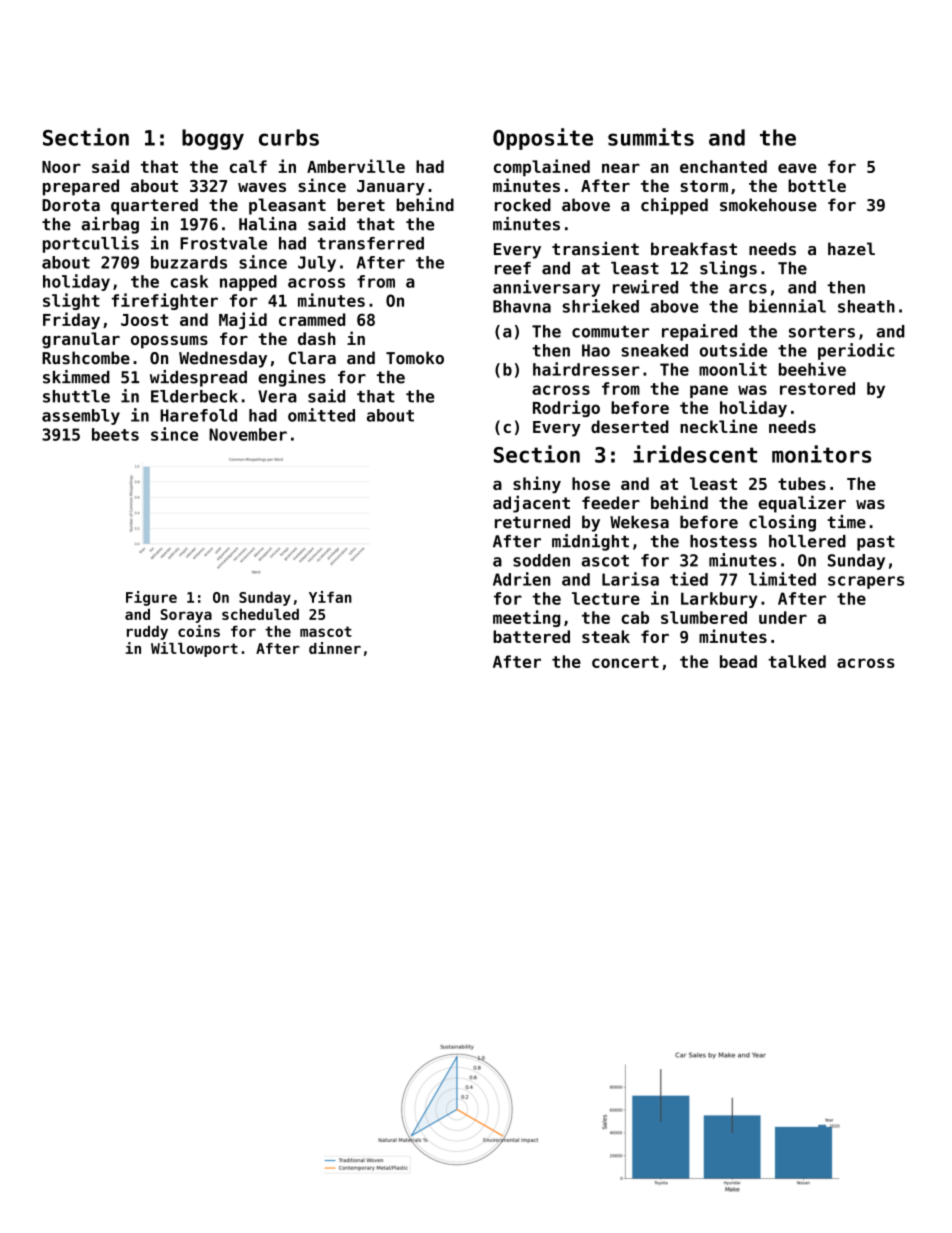 The image size is (952, 1233). I want to click on beret, so click(361, 205).
